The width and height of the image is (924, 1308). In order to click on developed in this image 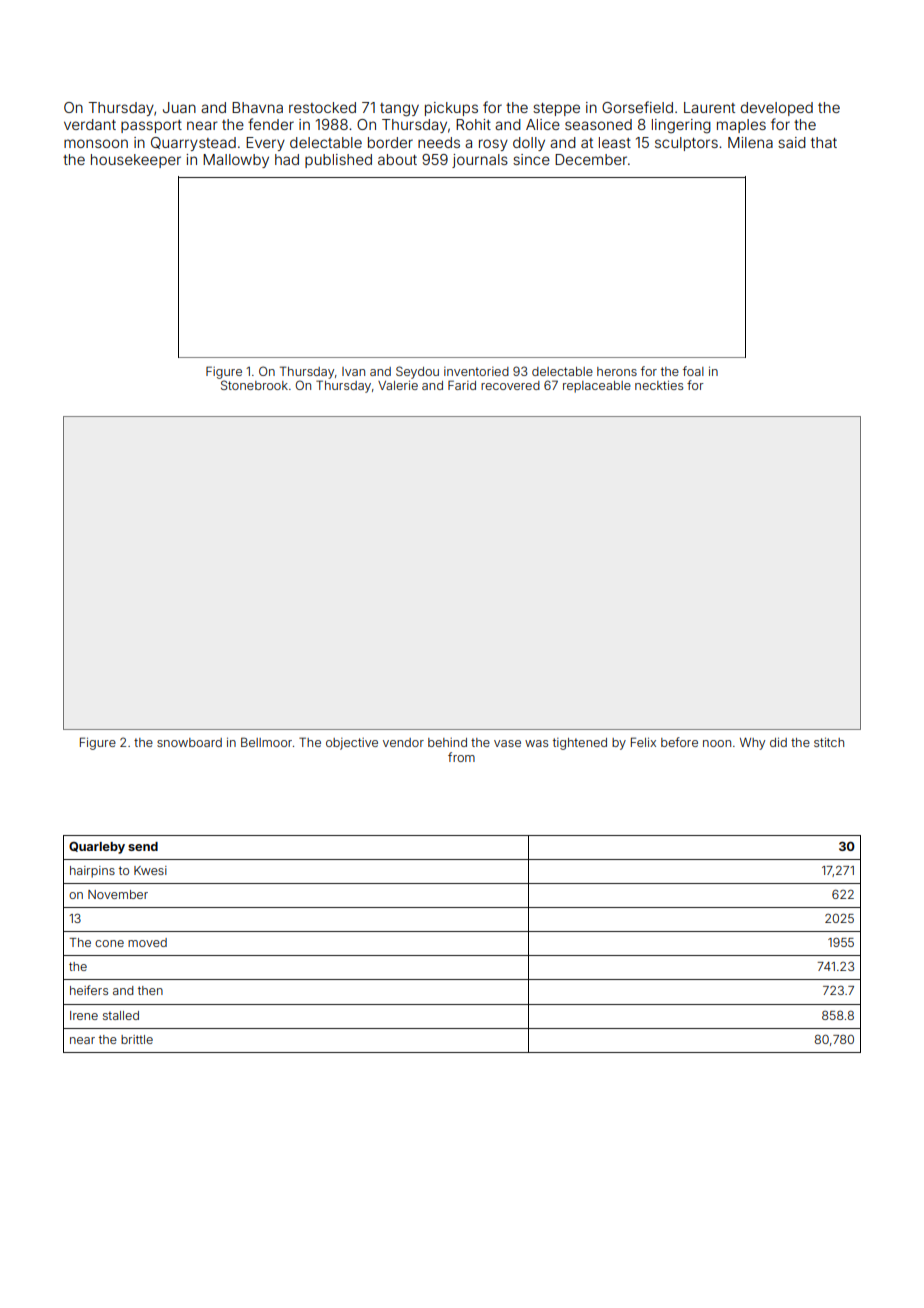, I will do `click(777, 109)`.
